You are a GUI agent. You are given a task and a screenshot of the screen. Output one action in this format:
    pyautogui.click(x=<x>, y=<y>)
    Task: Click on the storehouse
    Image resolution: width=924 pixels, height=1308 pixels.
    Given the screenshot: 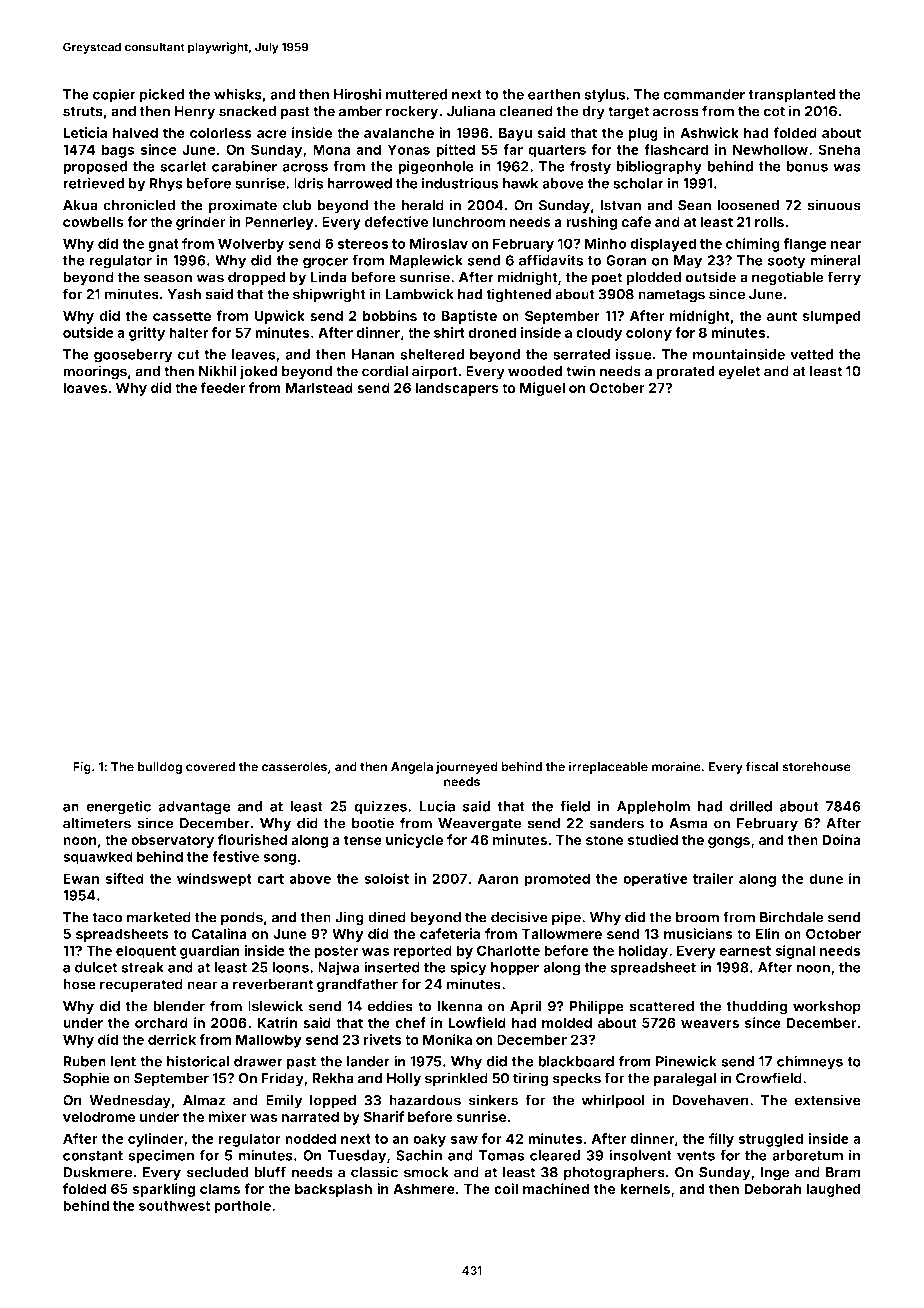 What is the action you would take?
    pyautogui.click(x=816, y=767)
